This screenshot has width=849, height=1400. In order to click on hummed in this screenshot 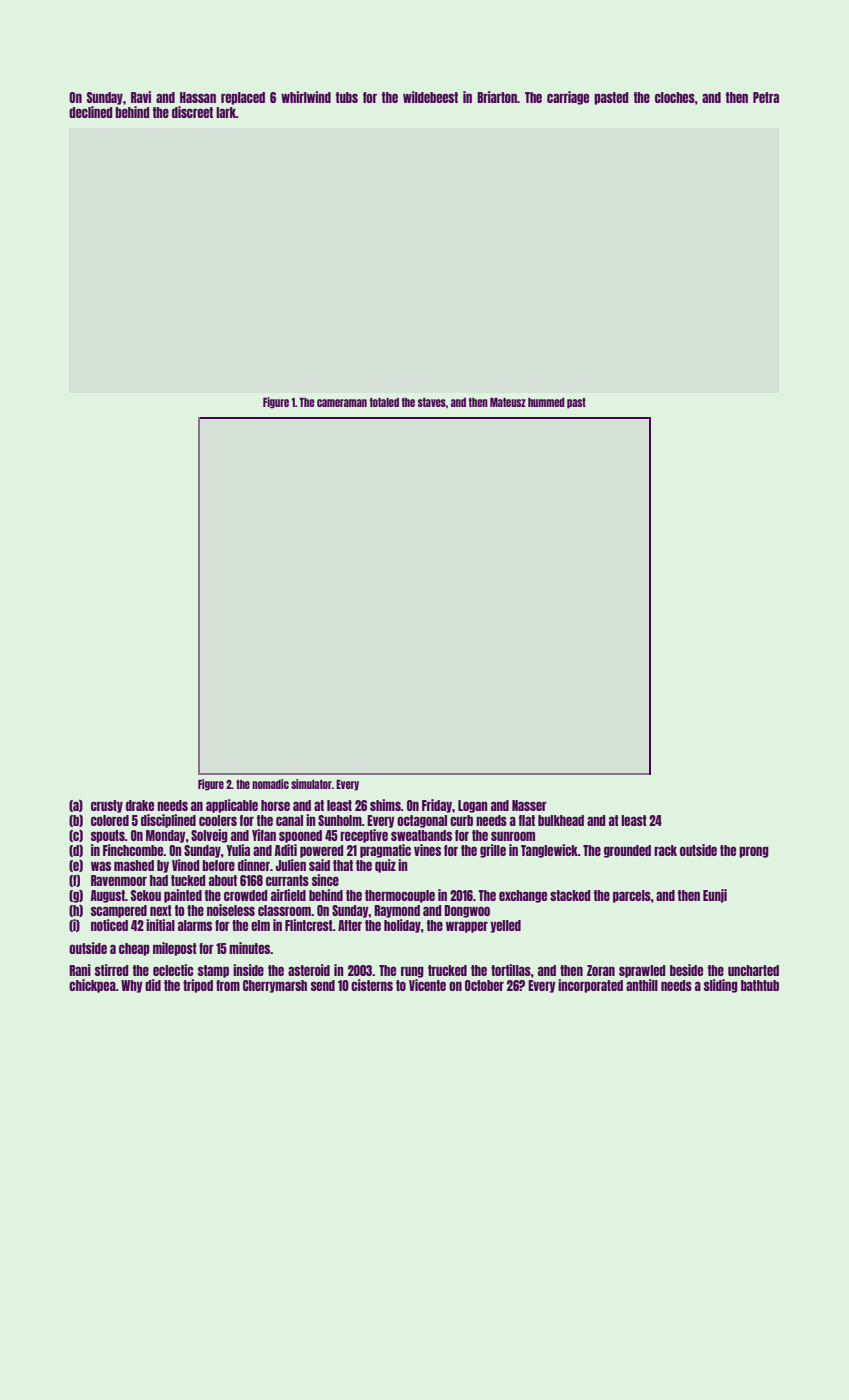, I will do `click(546, 402)`.
